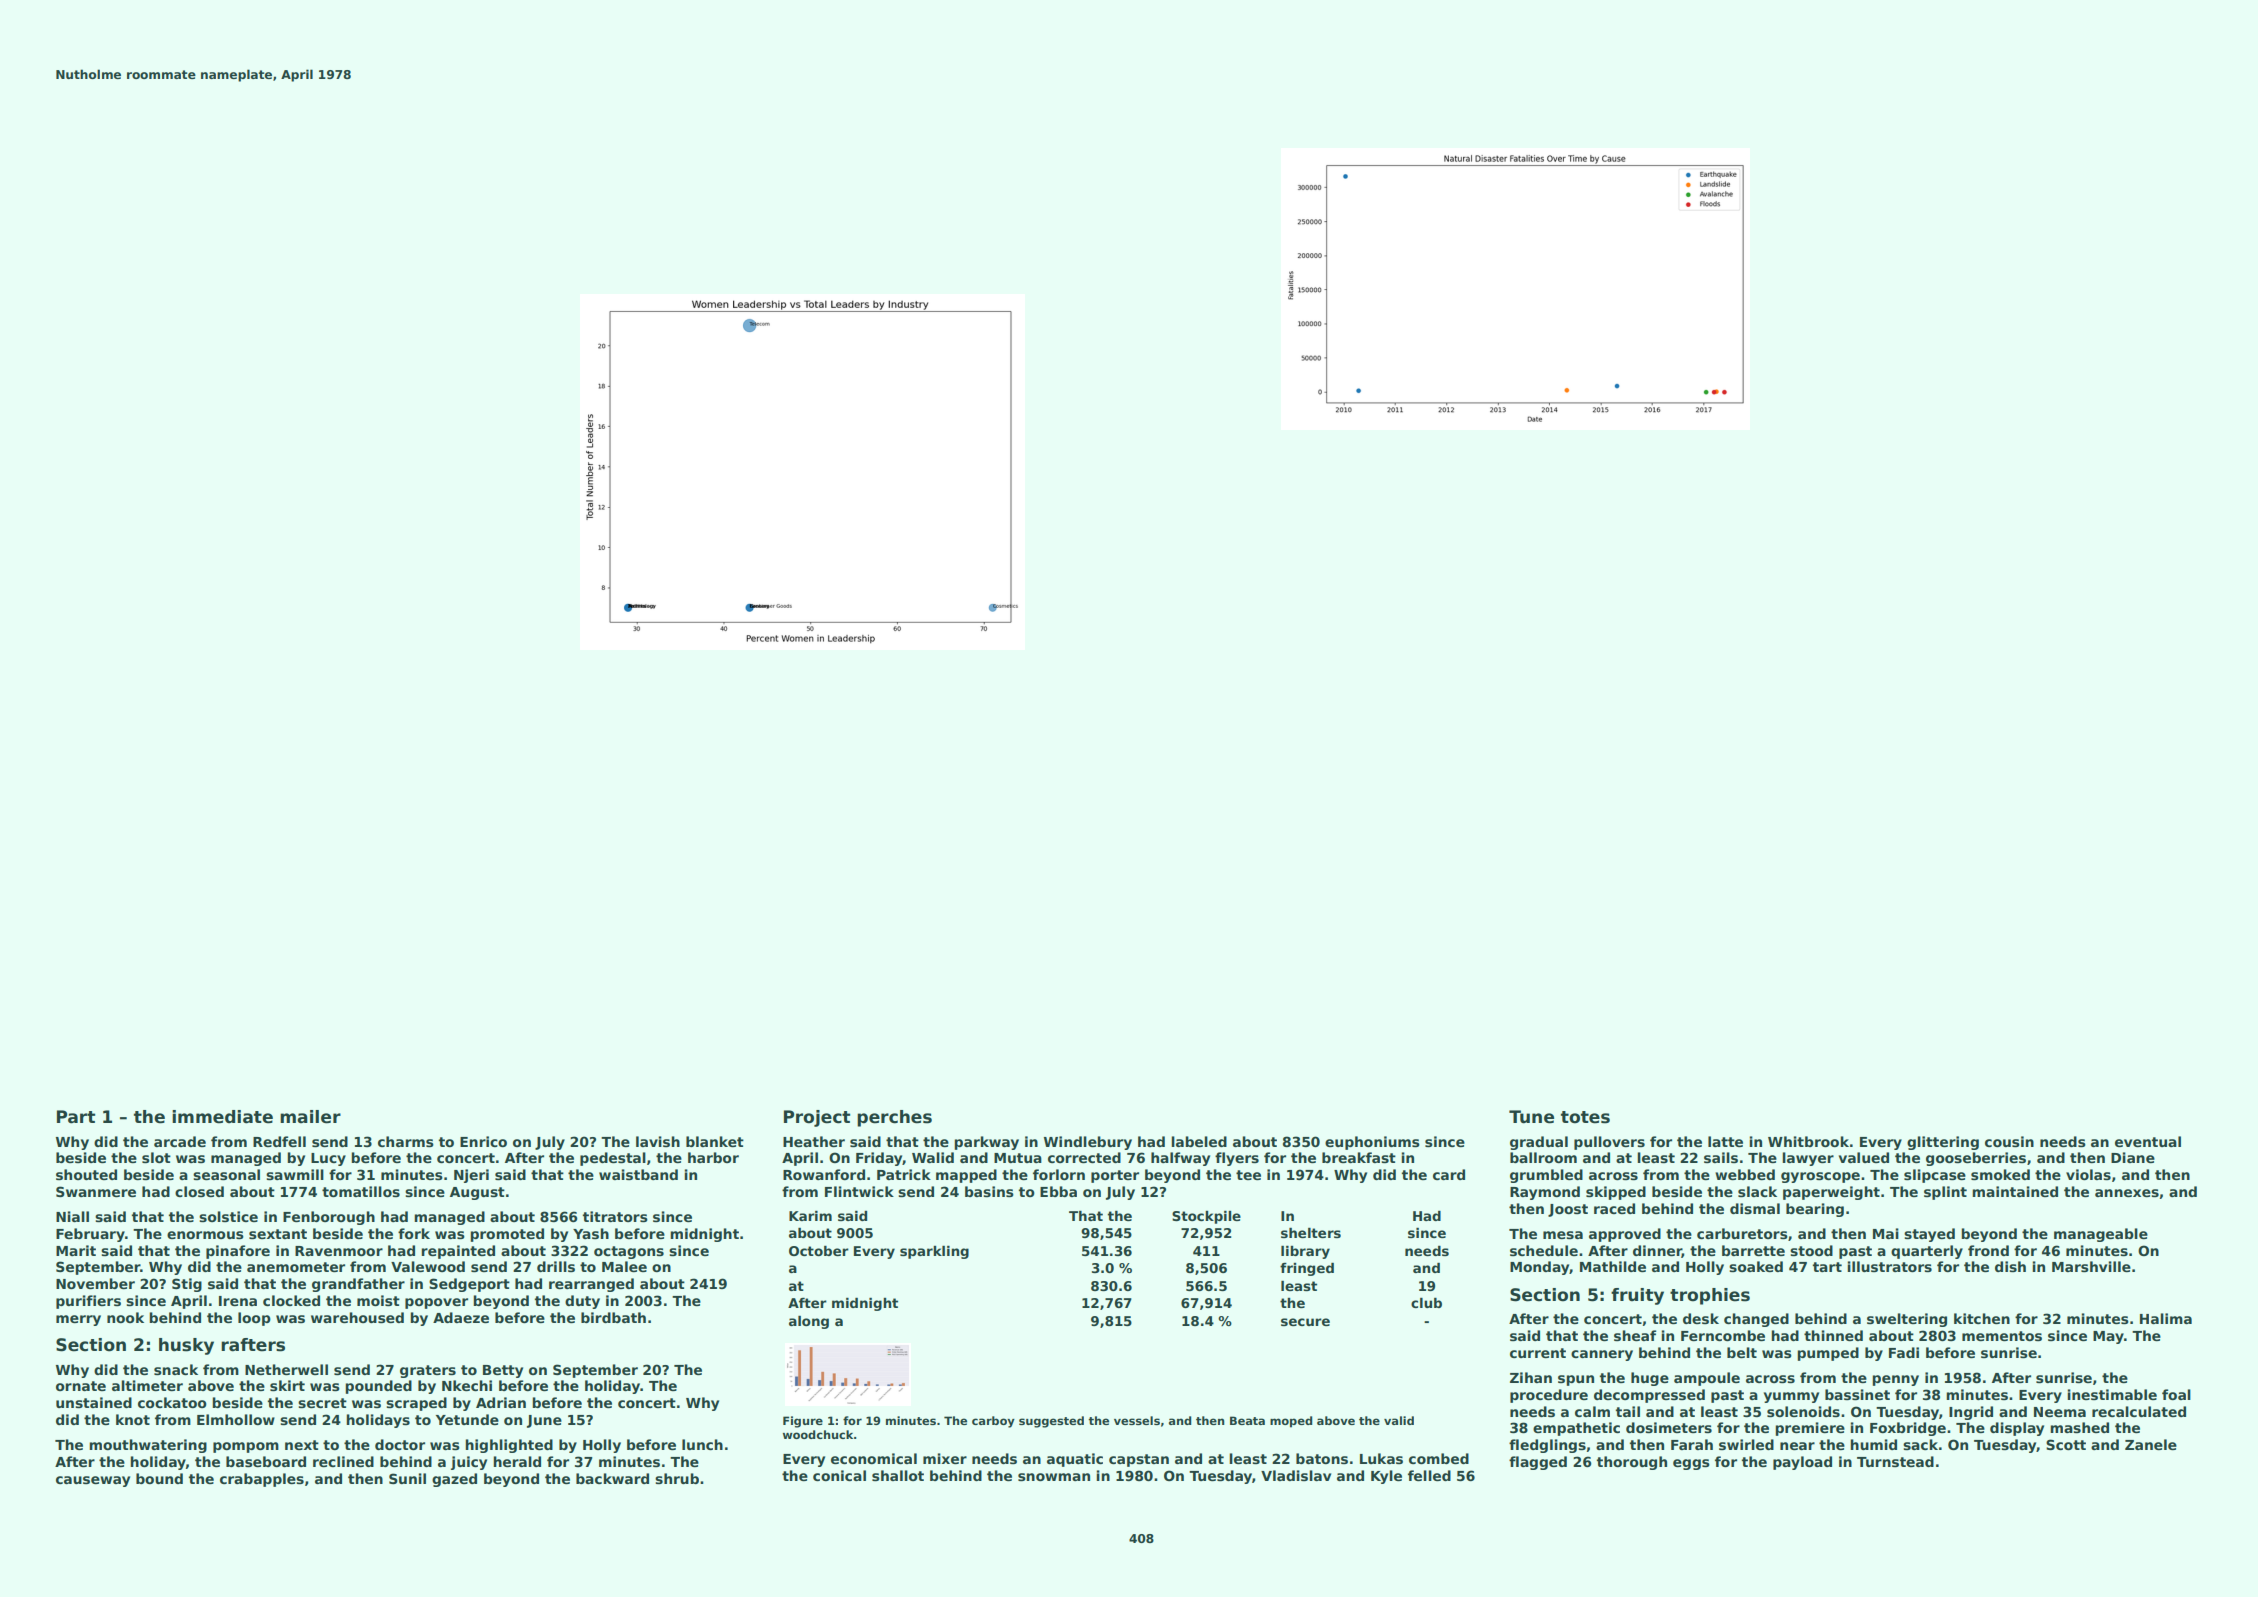 This page has height=1597, width=2258. I want to click on secure, so click(1305, 1322).
